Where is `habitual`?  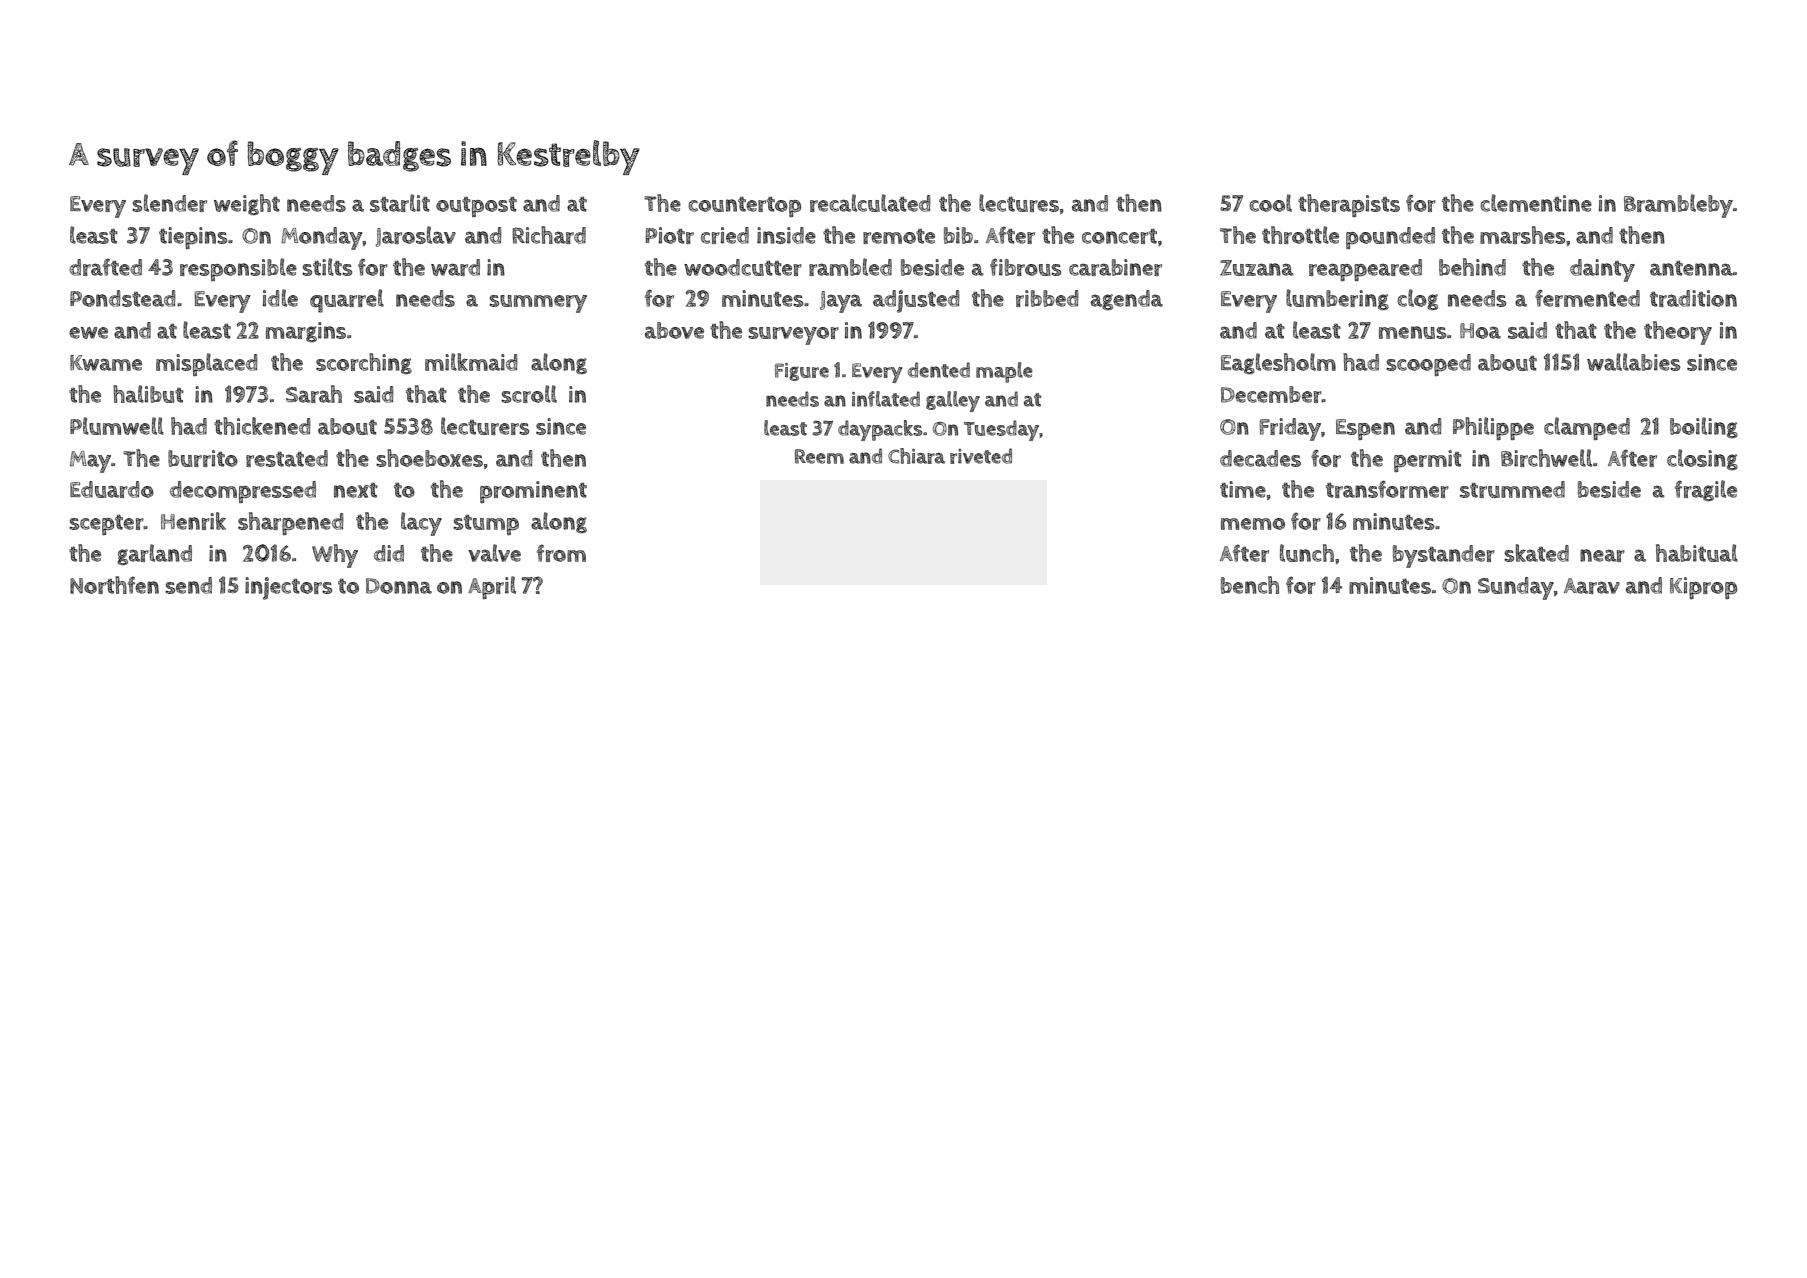
habitual is located at coordinates (1697, 553).
